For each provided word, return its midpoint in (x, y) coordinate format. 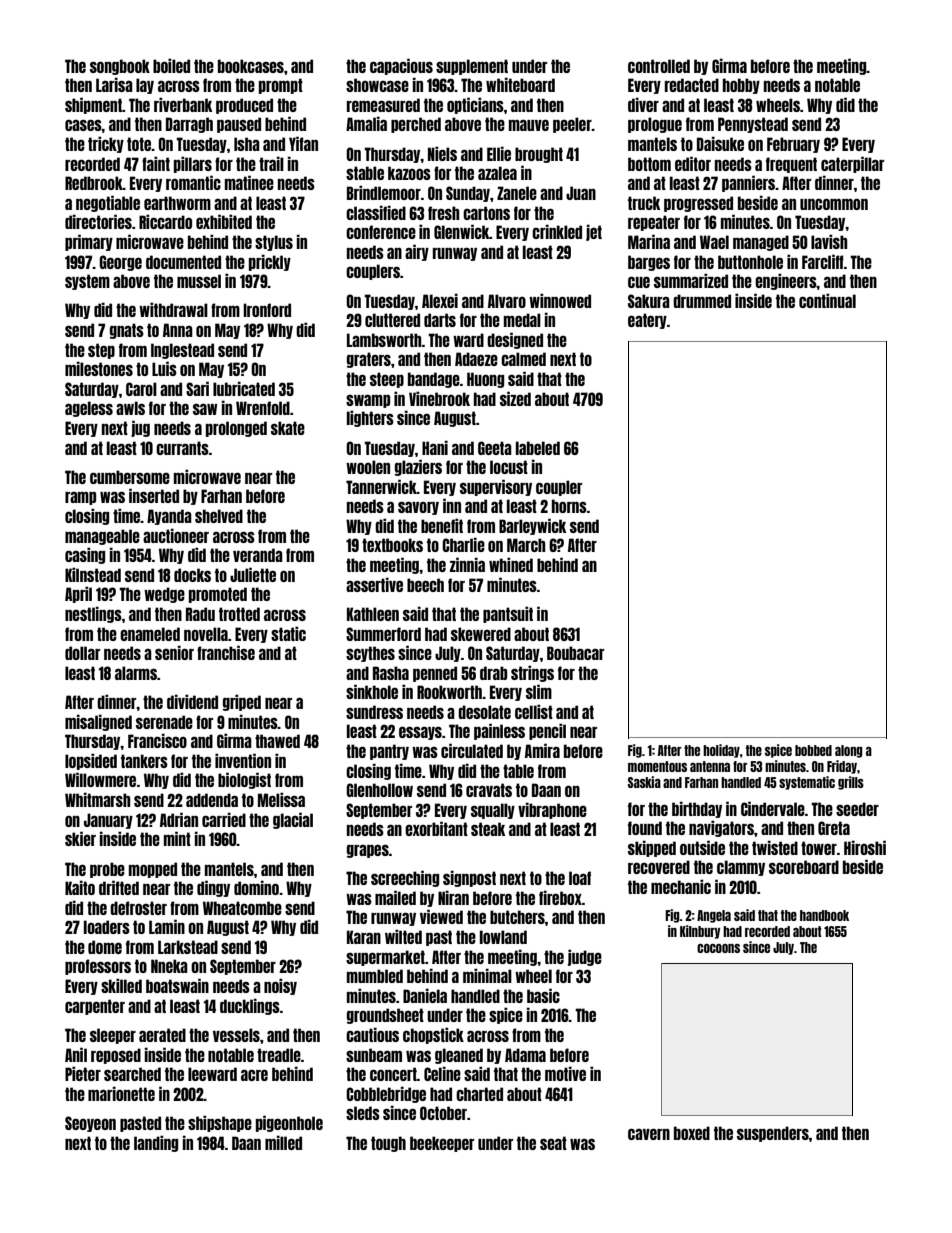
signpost (469, 878)
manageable (102, 537)
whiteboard (520, 84)
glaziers (418, 467)
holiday (721, 751)
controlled (659, 66)
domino (256, 887)
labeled (538, 448)
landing (156, 1143)
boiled (171, 65)
